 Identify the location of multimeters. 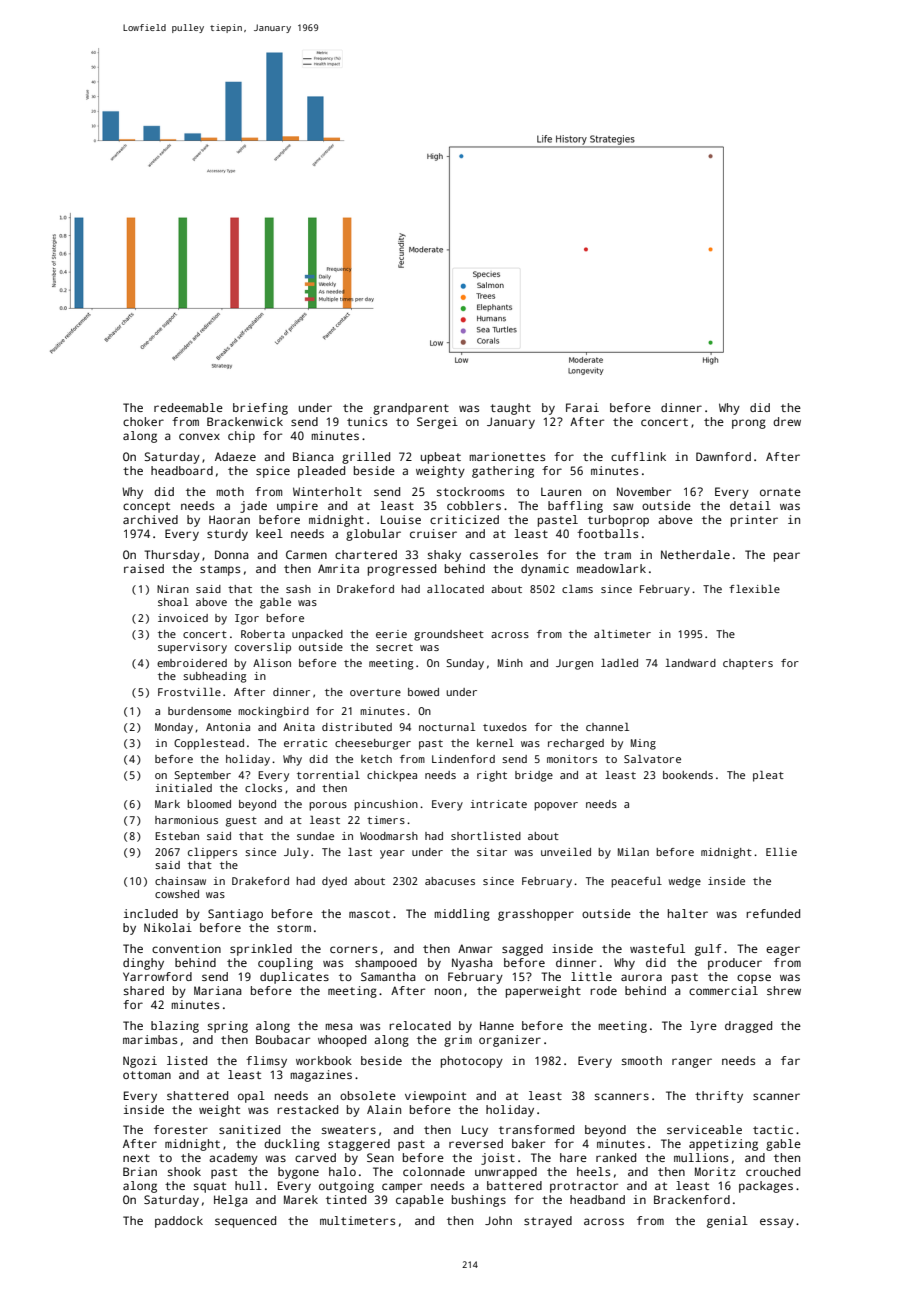
(357, 1220).
